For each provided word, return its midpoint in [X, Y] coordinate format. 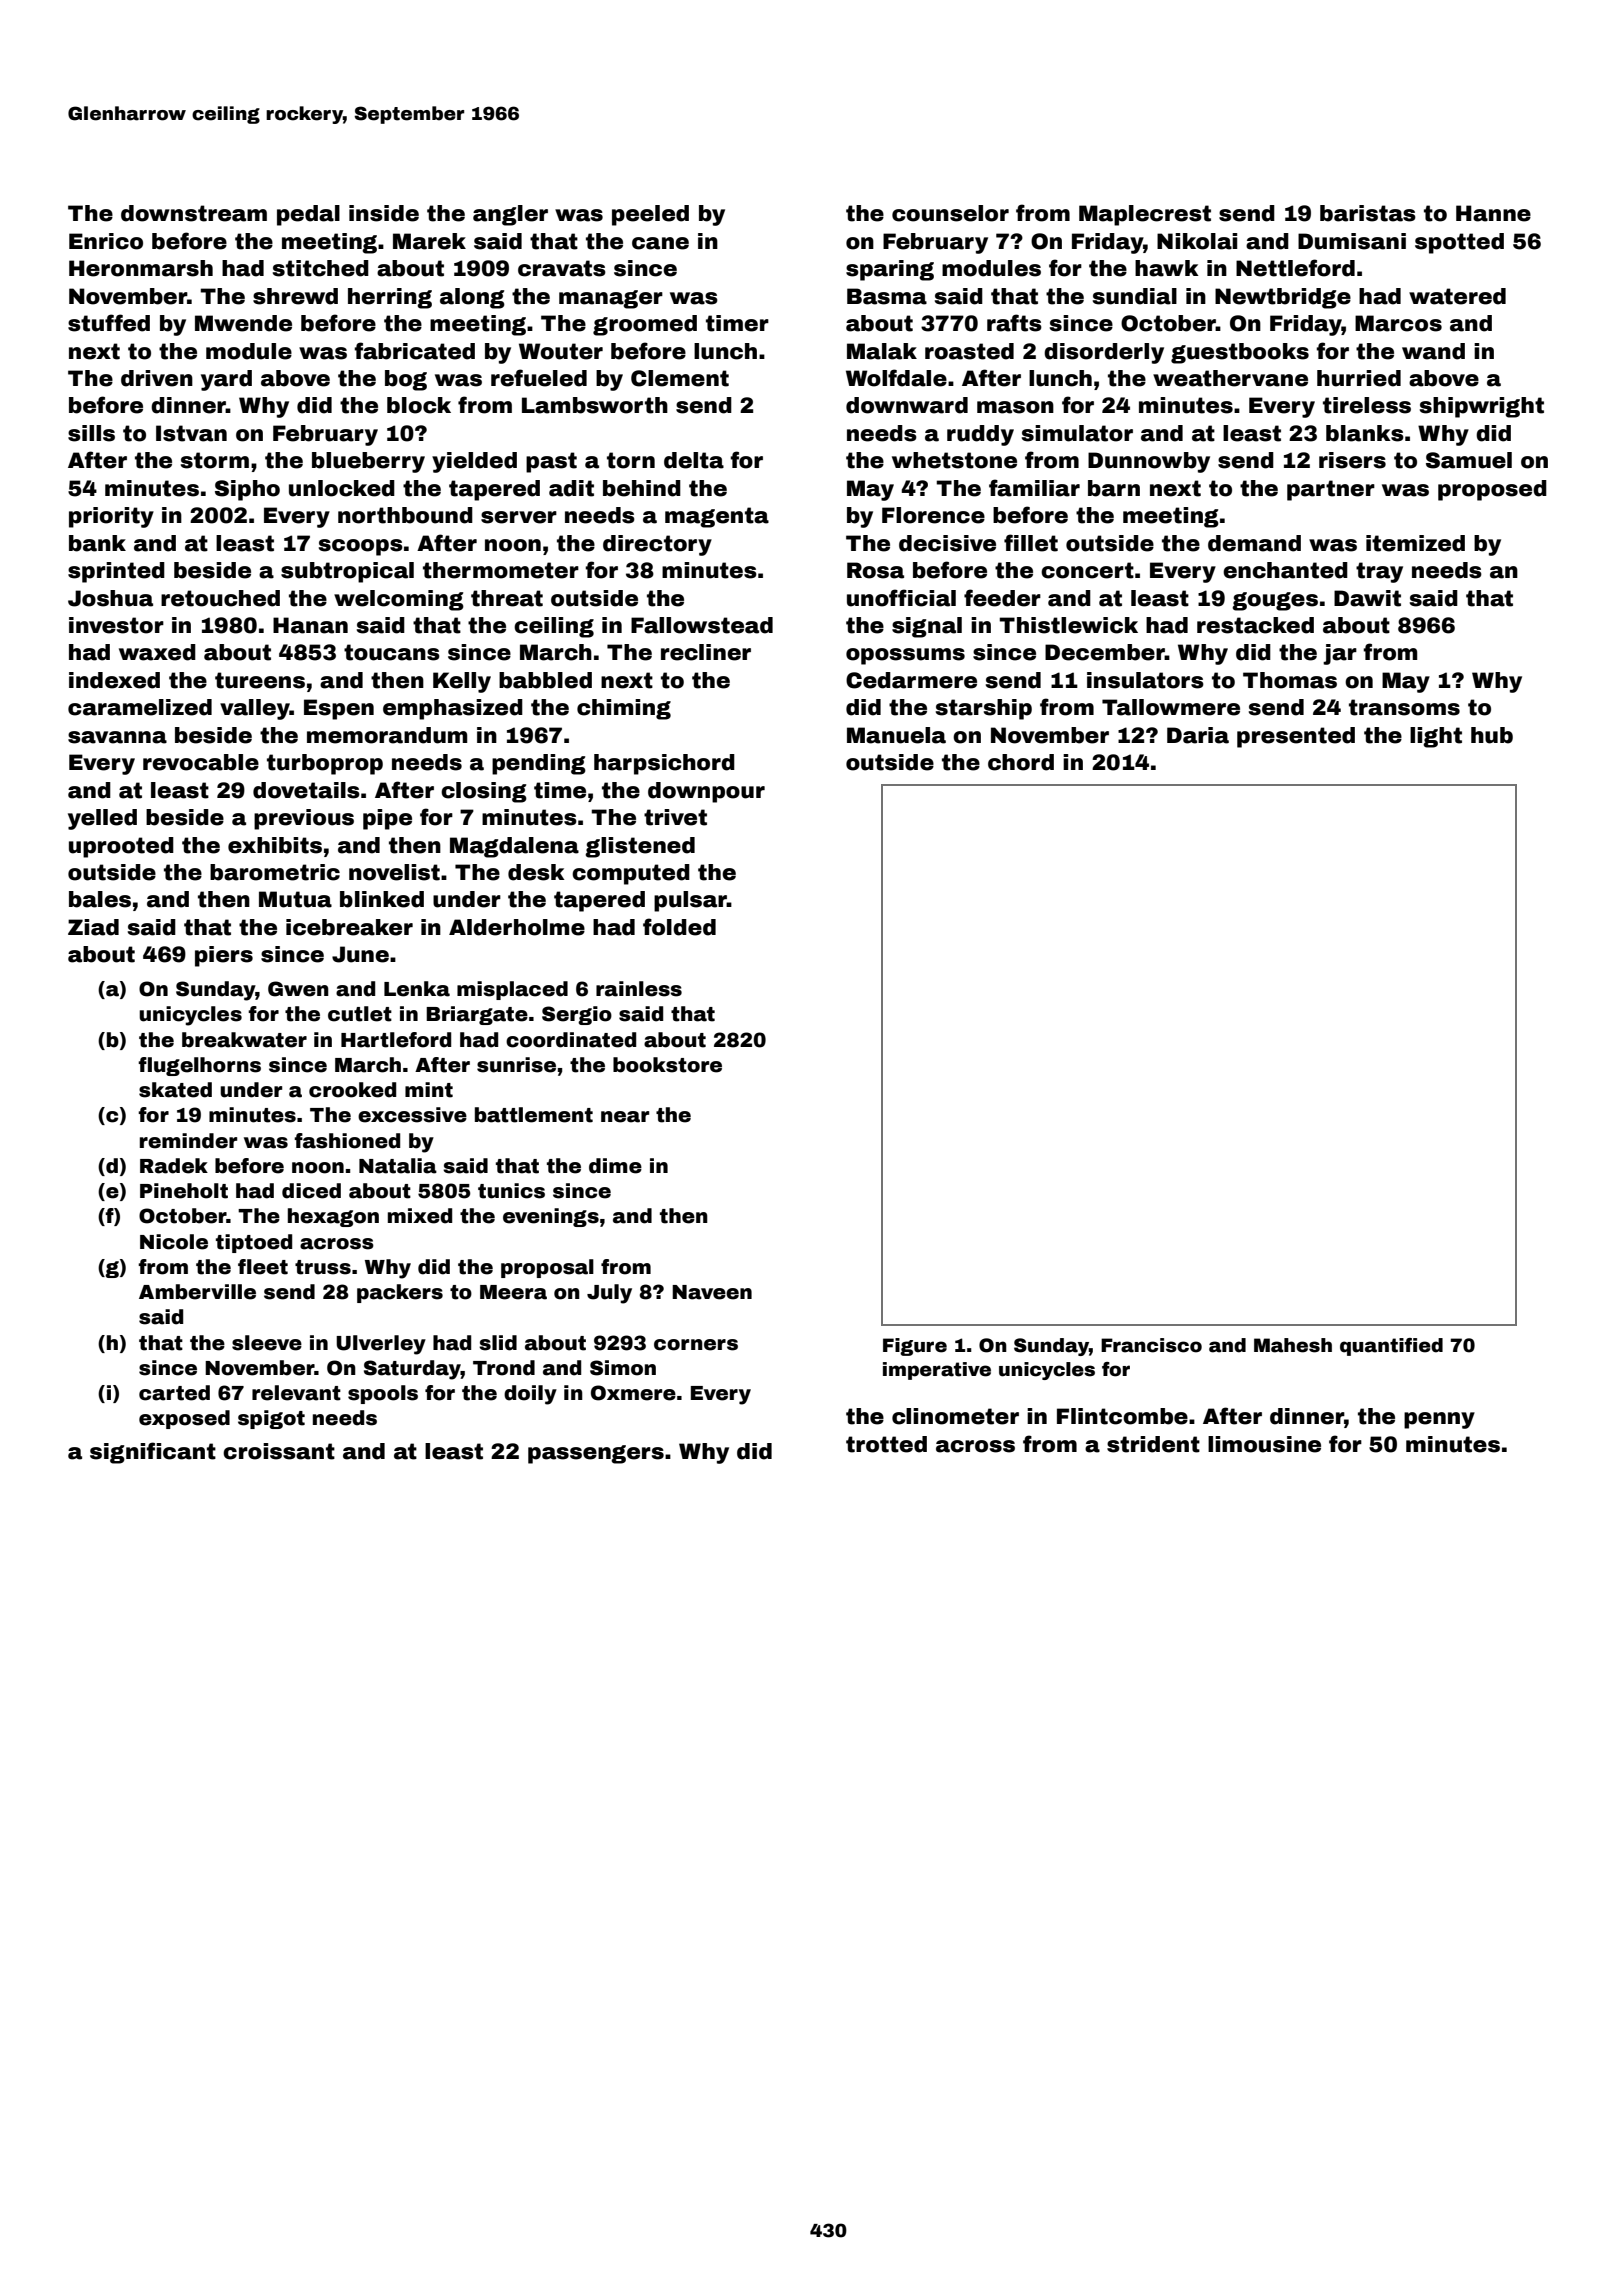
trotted [886, 1444]
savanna [117, 737]
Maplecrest [1145, 215]
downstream [194, 213]
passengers [596, 1454]
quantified [1391, 1347]
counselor [950, 213]
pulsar [690, 901]
